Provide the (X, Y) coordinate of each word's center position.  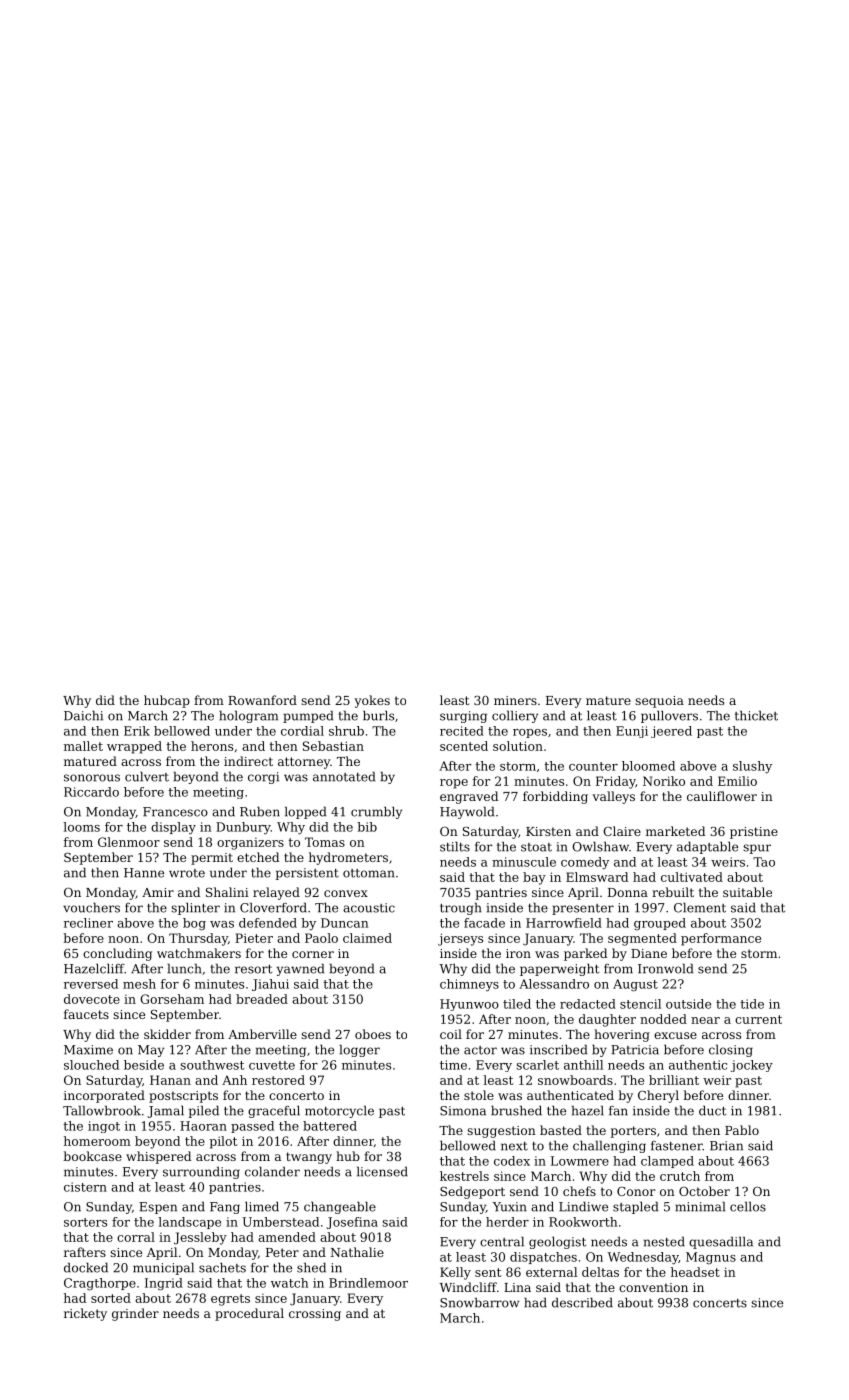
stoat (536, 847)
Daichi (83, 715)
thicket (756, 715)
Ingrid (164, 1284)
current (758, 1019)
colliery (515, 716)
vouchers (91, 907)
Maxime (88, 1050)
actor (480, 1050)
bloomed (648, 766)
